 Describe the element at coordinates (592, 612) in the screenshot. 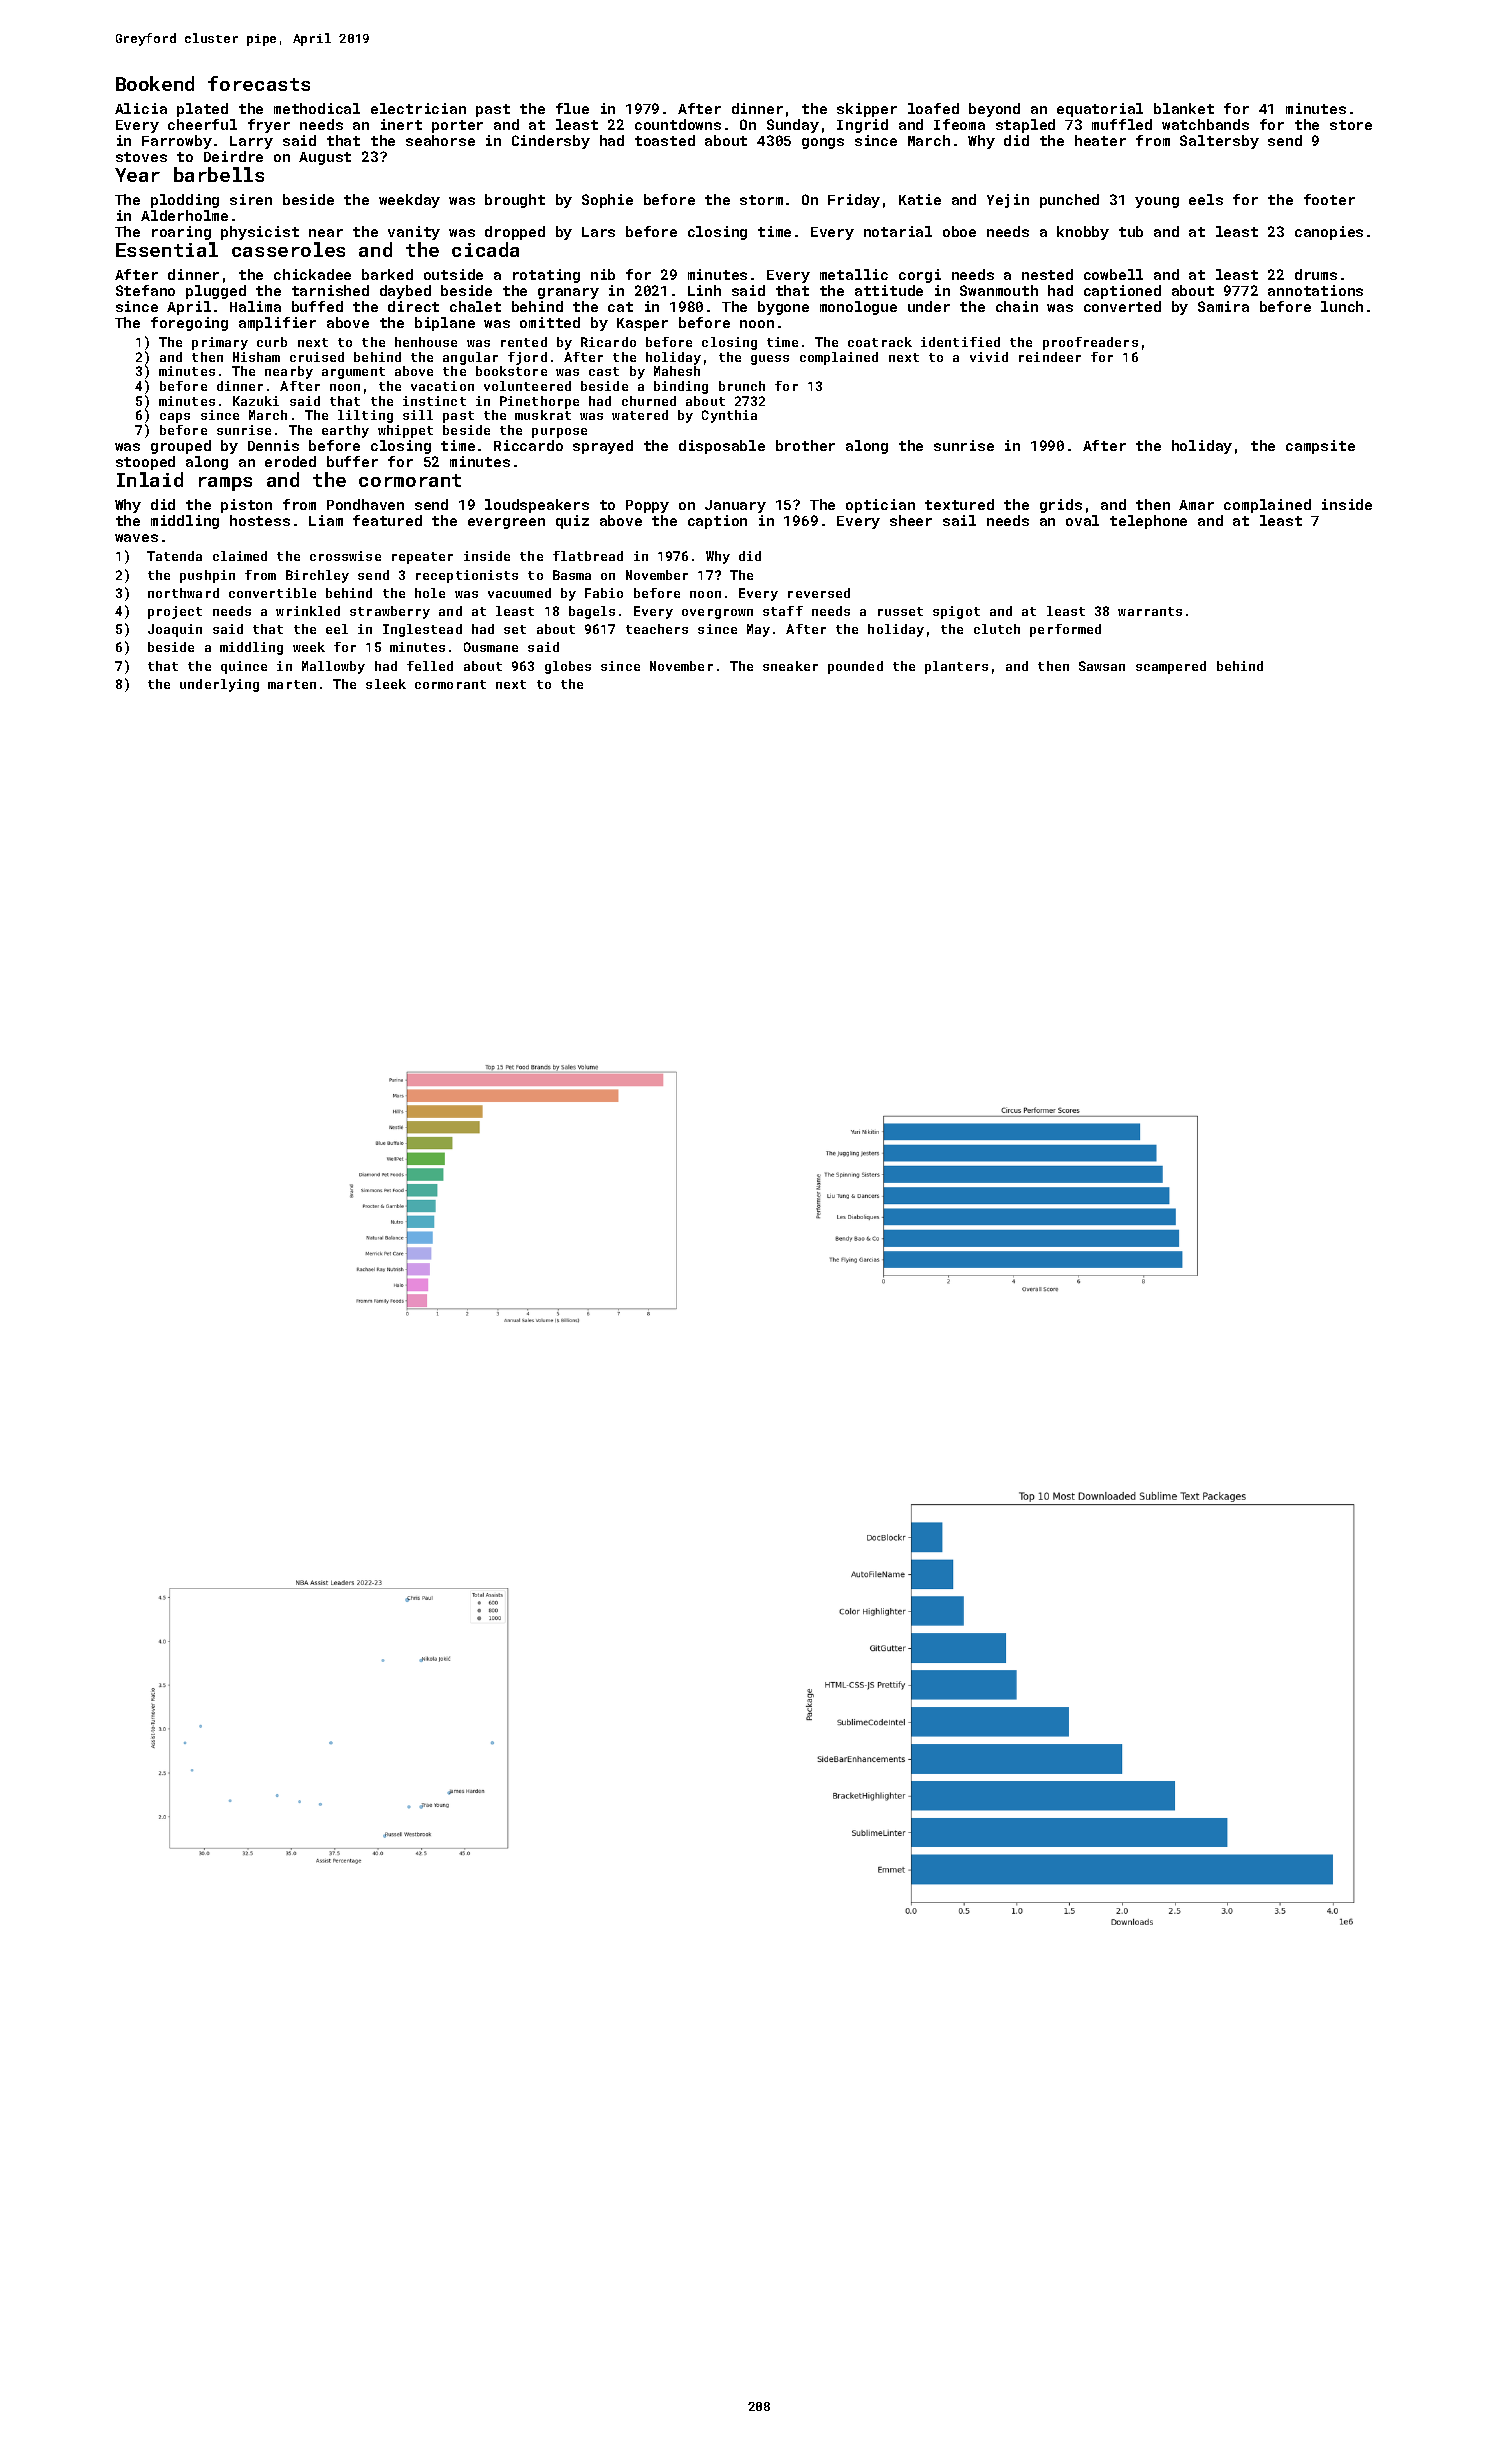

I see `bagels` at that location.
